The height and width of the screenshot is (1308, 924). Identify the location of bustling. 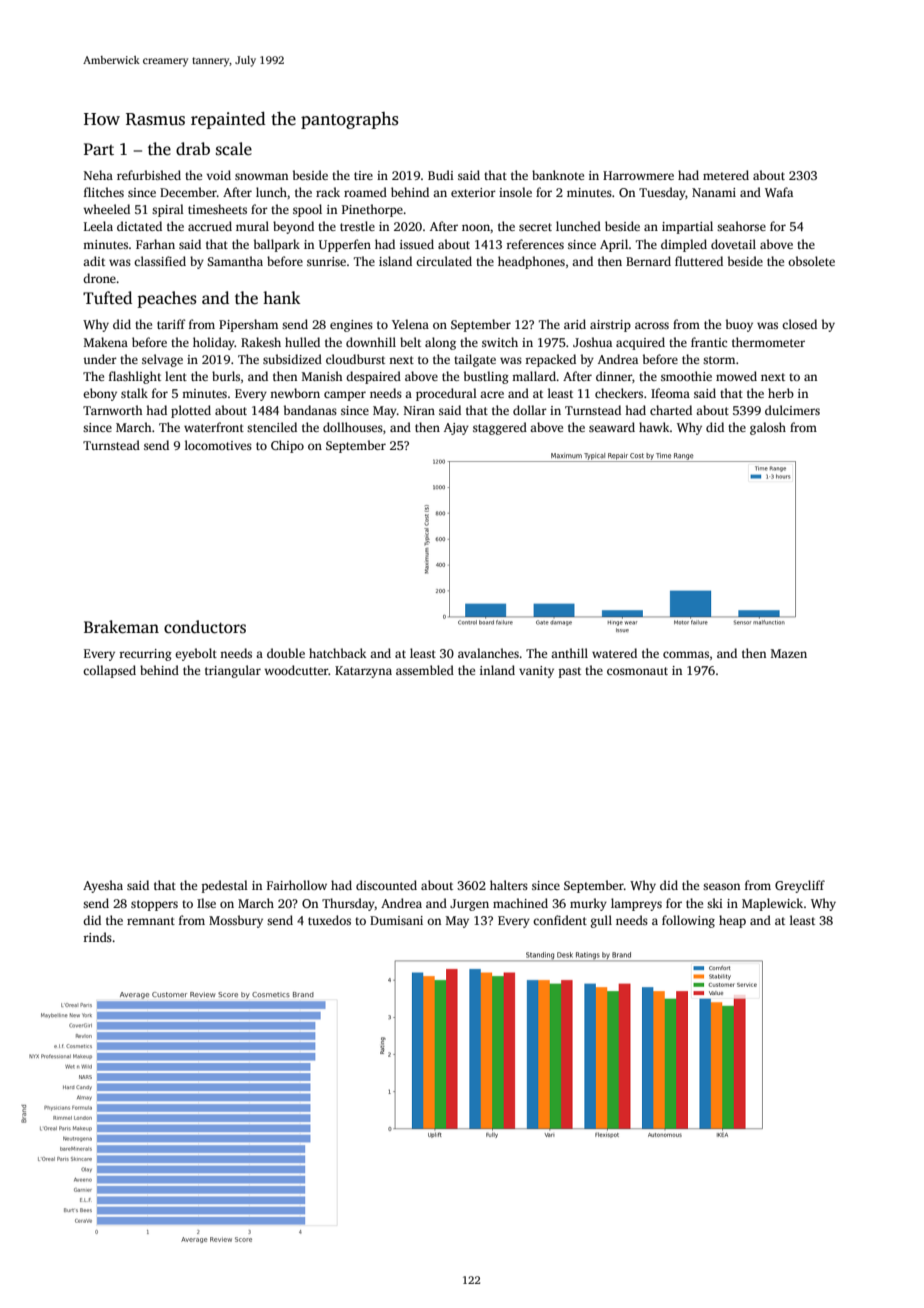
(486, 377).
